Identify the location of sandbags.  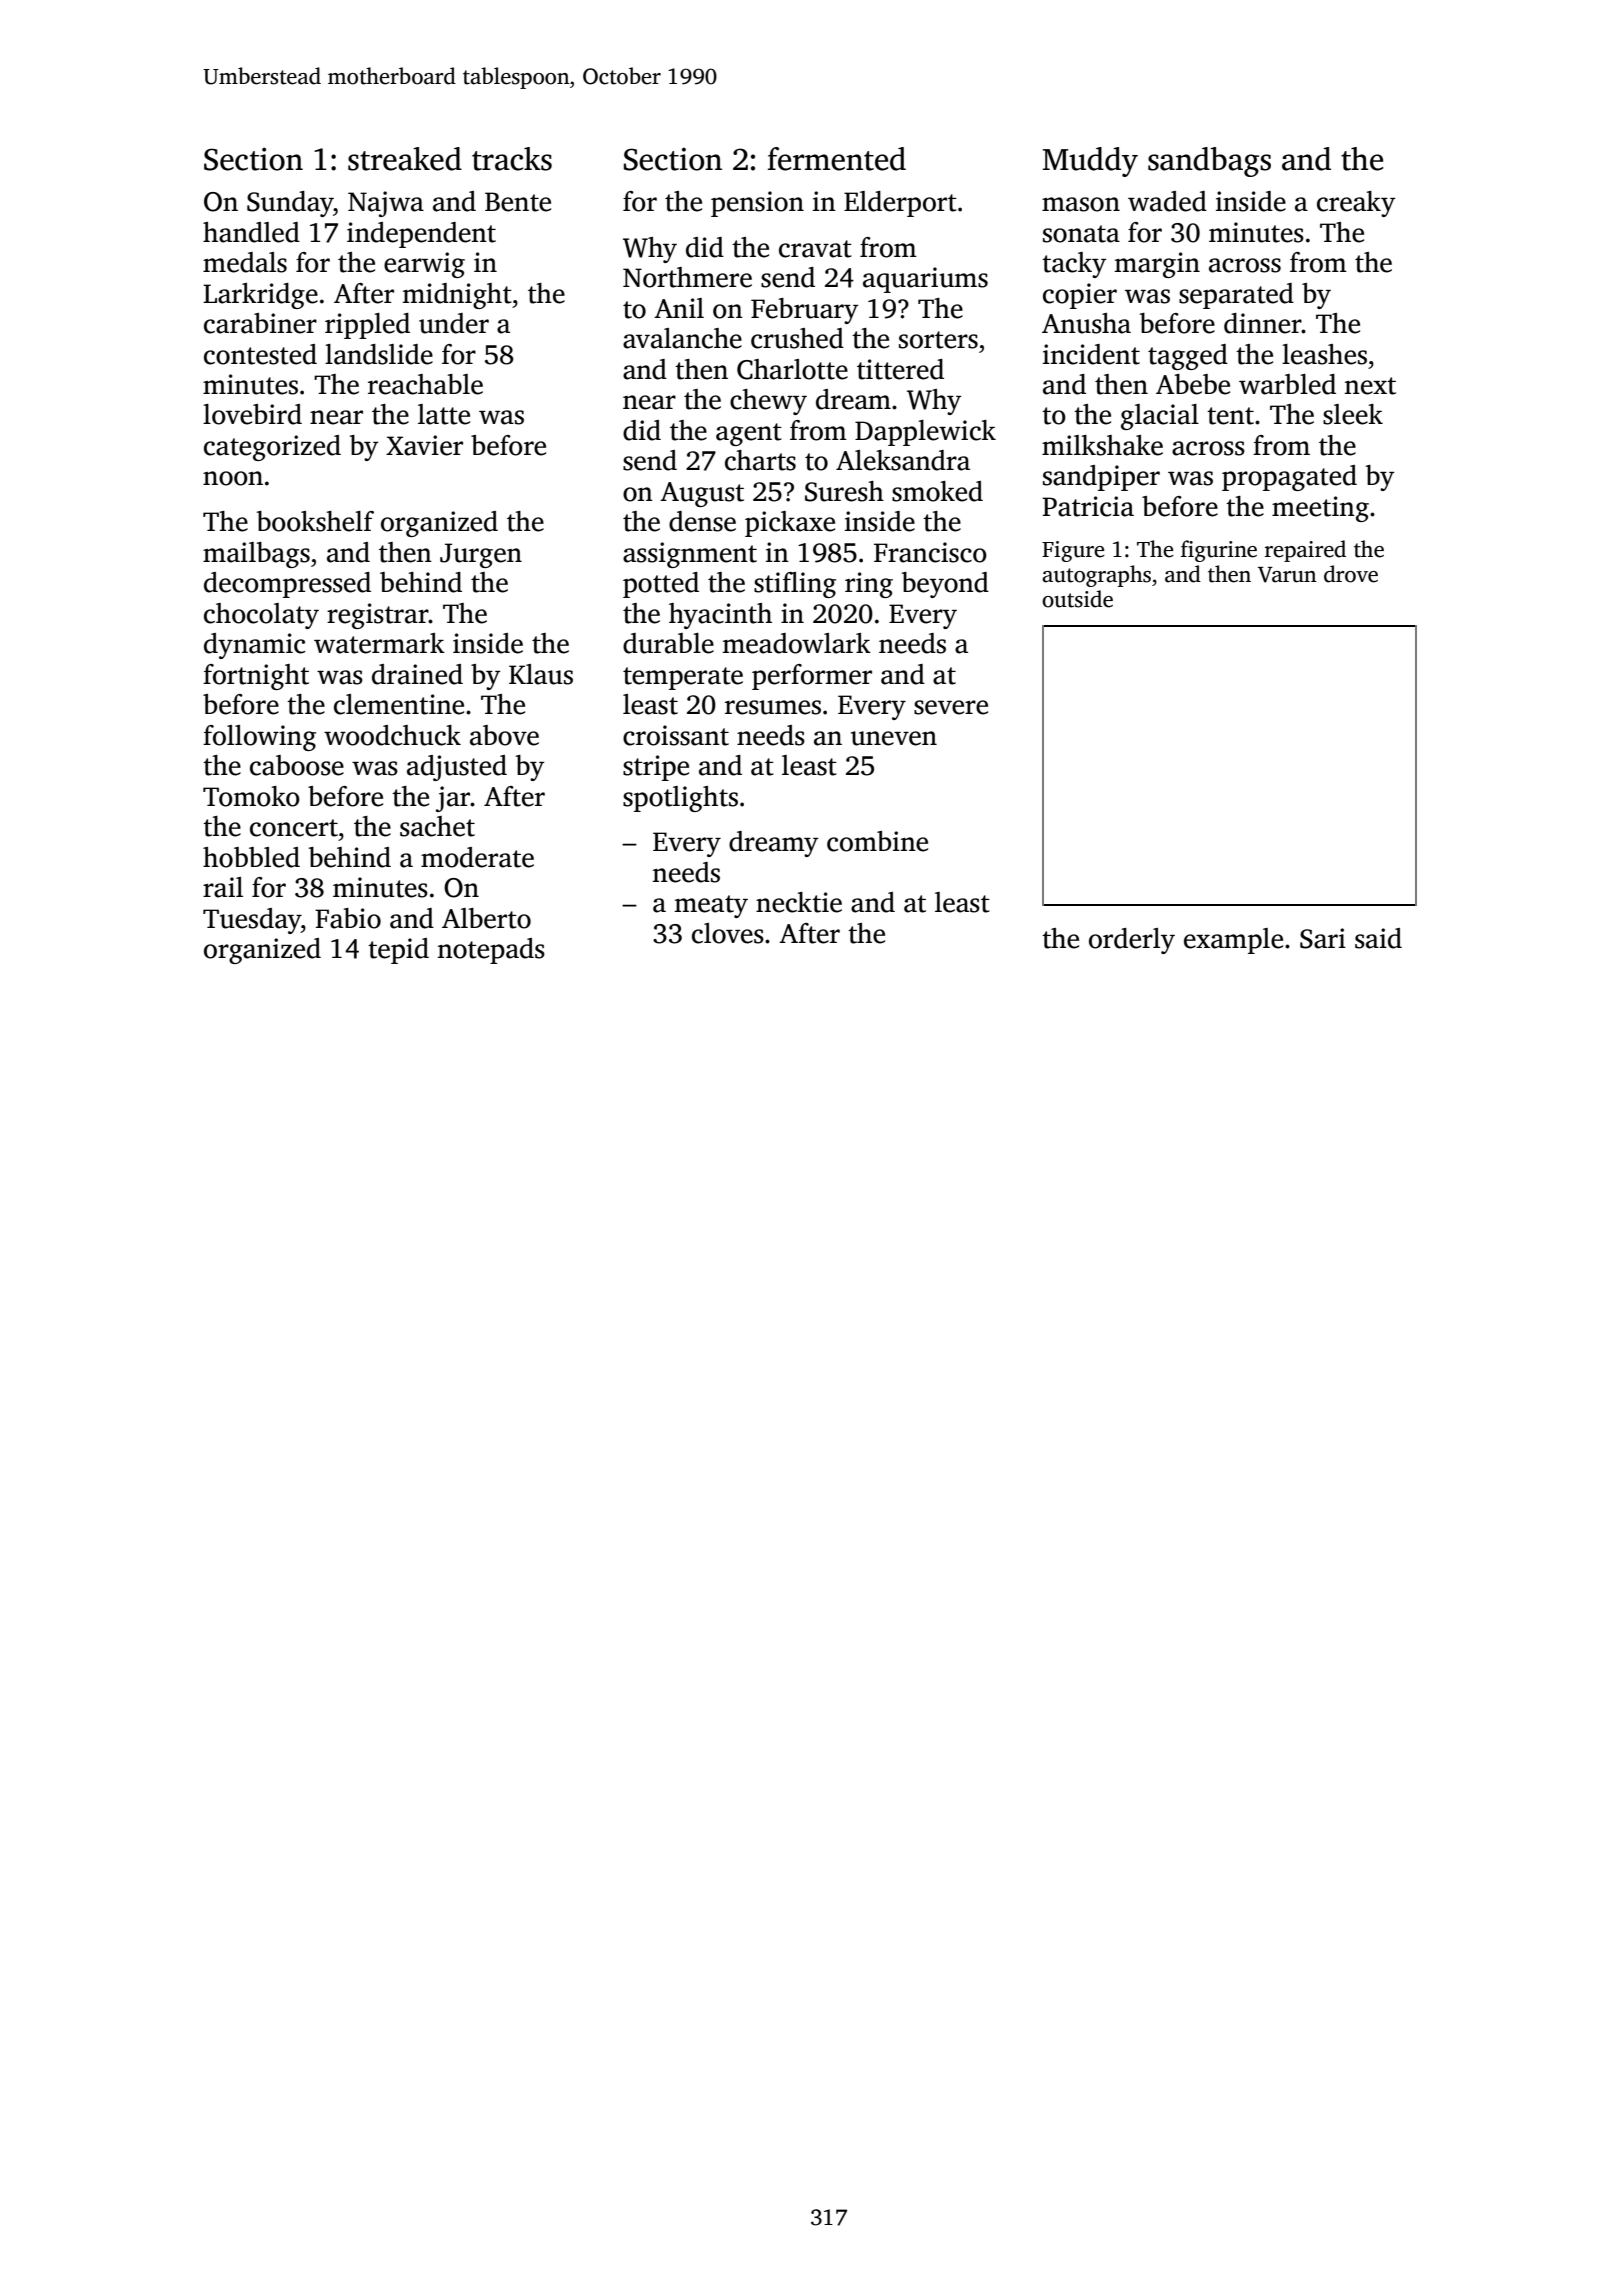
(1209, 162).
